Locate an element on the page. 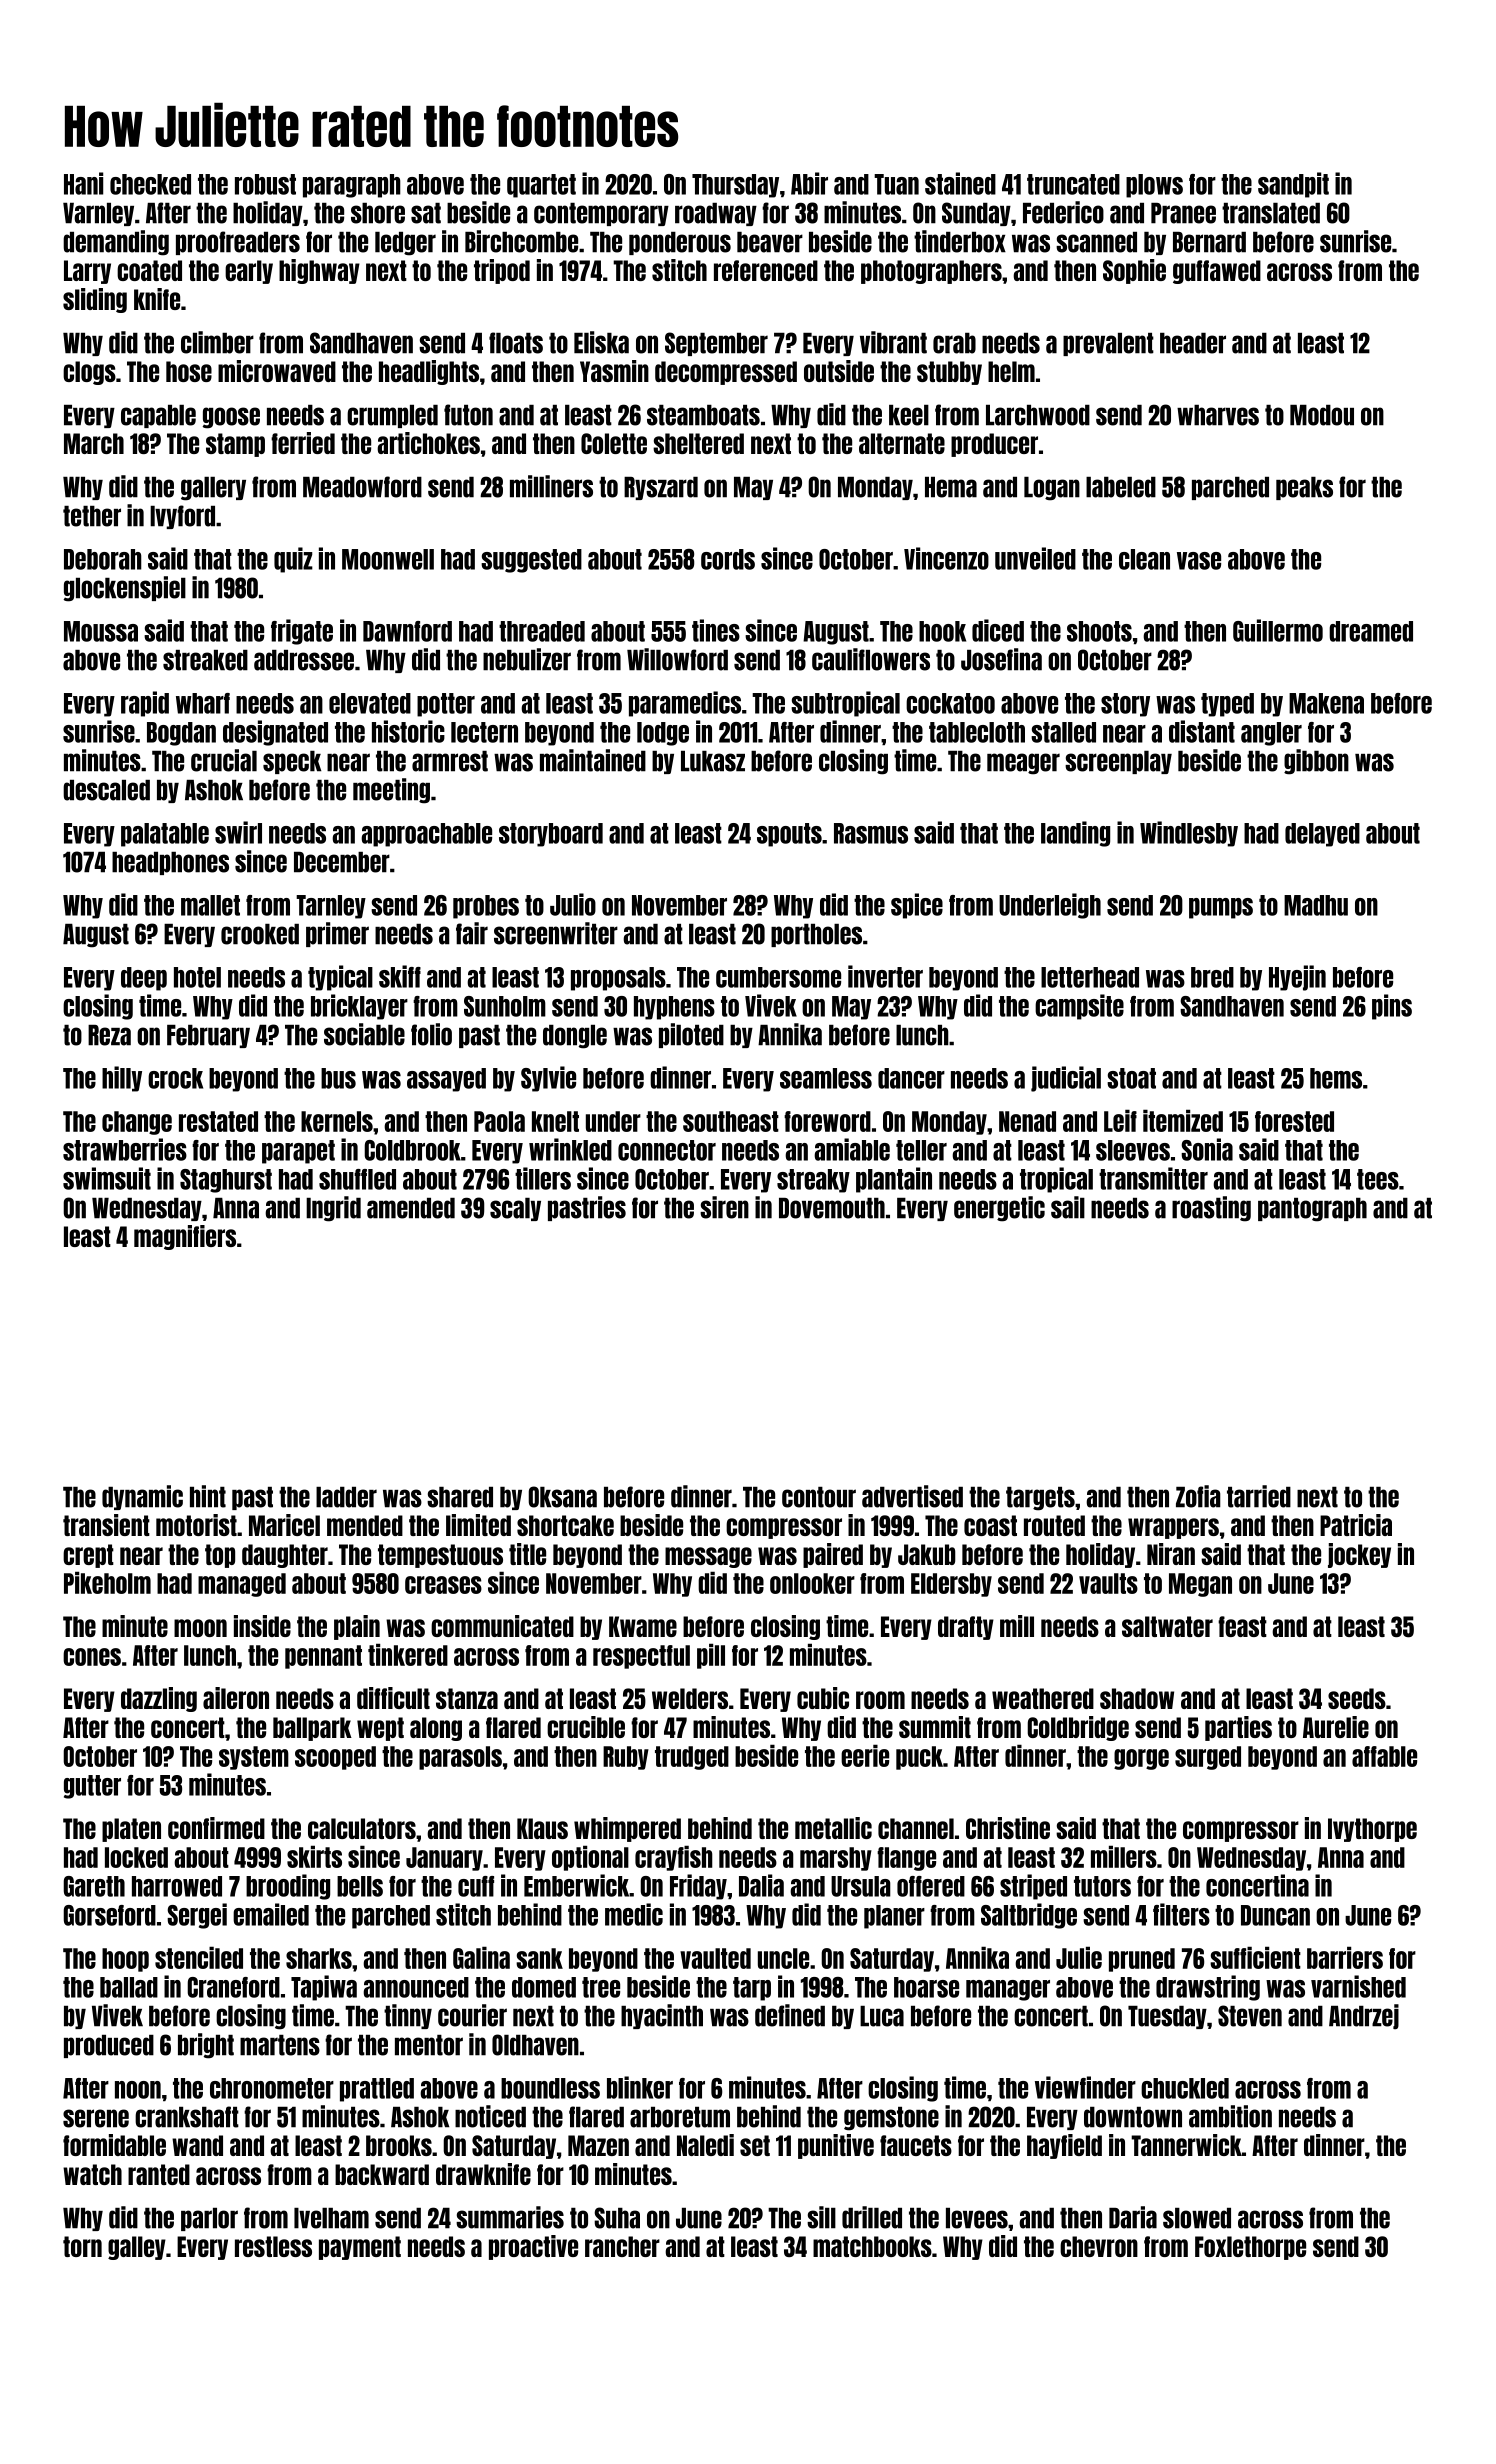  vibrant is located at coordinates (893, 342).
